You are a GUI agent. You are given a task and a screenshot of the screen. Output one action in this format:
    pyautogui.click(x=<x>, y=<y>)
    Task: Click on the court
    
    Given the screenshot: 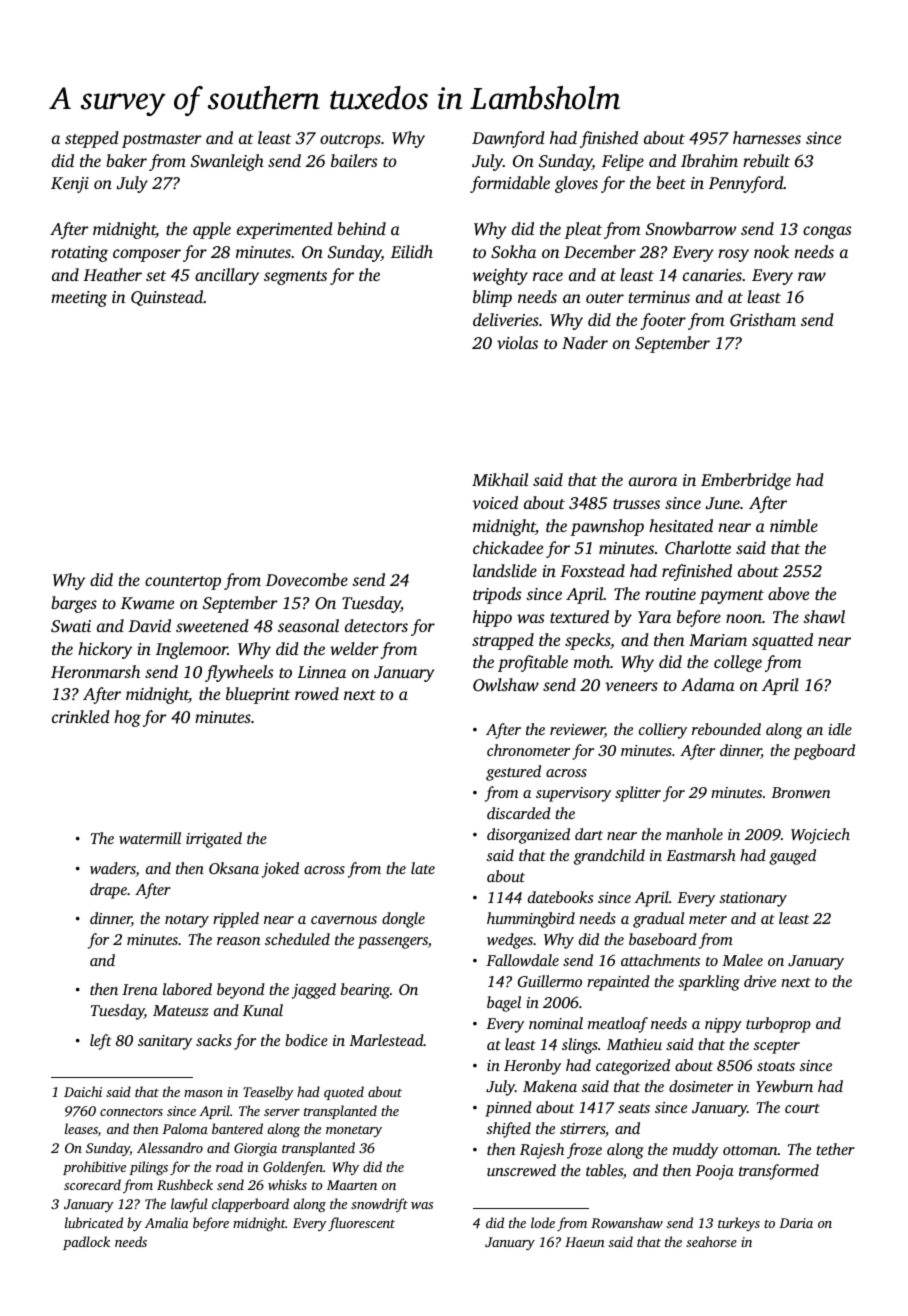 What is the action you would take?
    pyautogui.click(x=802, y=1108)
